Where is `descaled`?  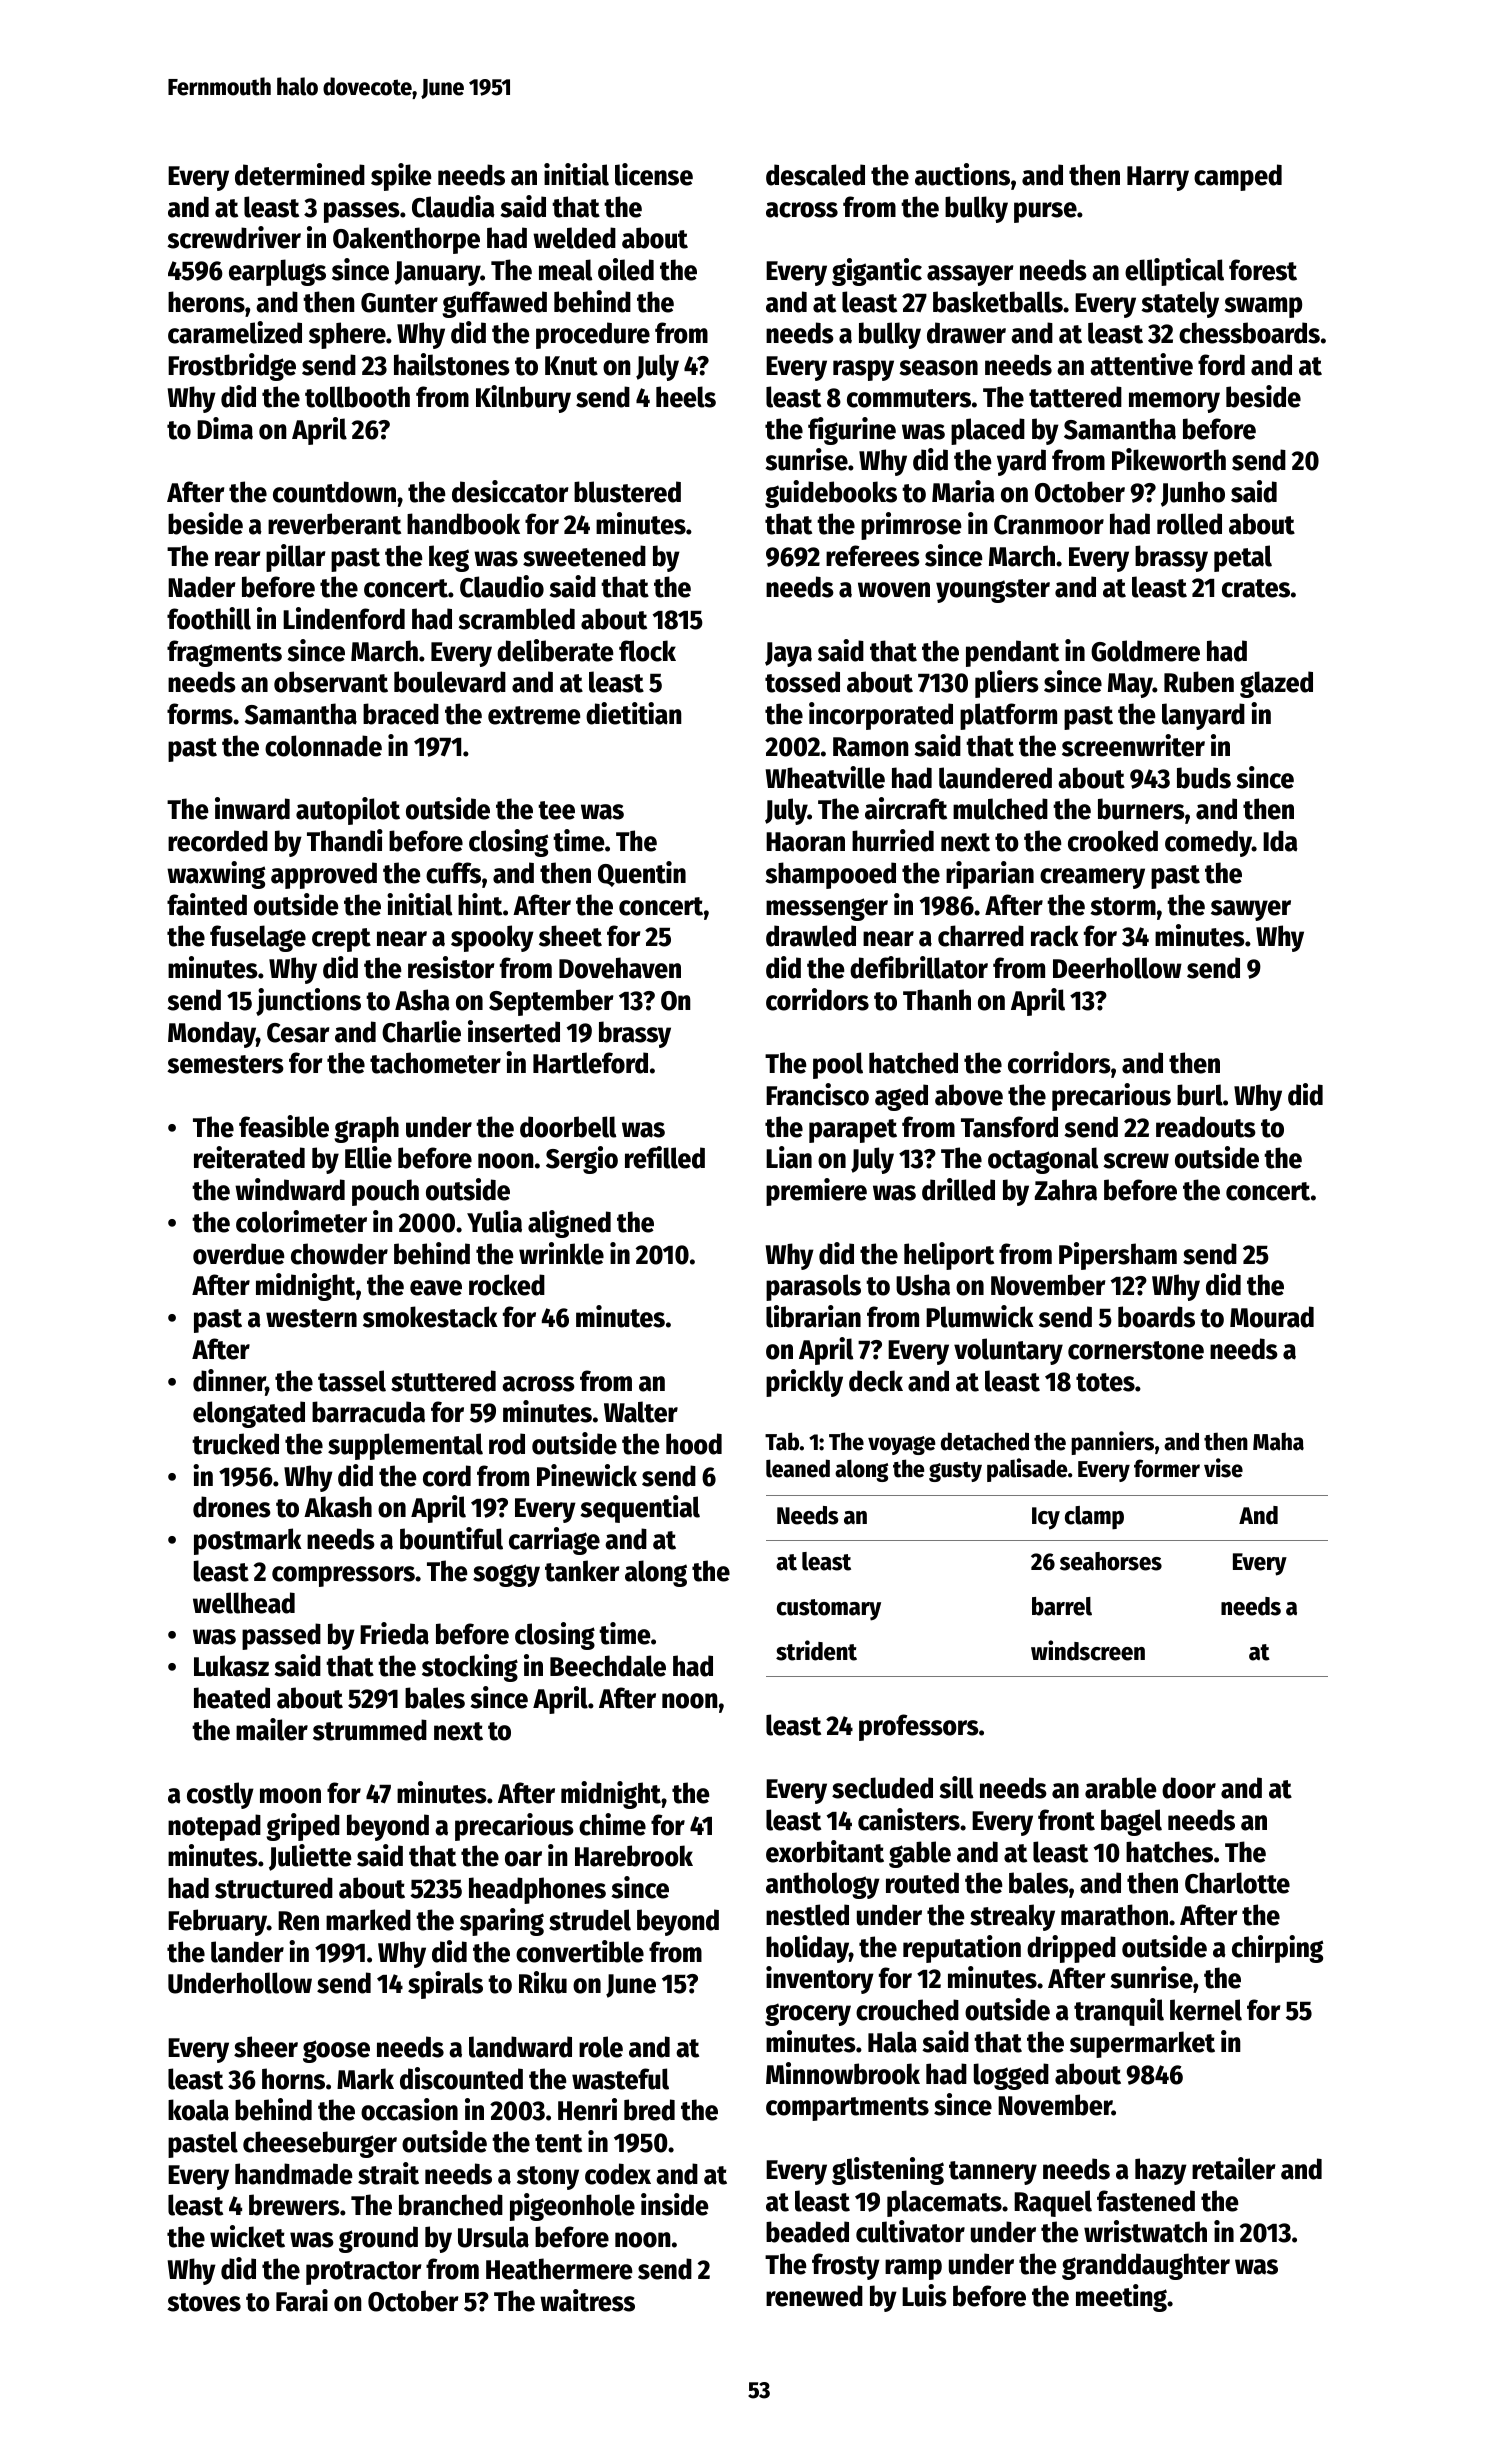 descaled is located at coordinates (815, 175).
